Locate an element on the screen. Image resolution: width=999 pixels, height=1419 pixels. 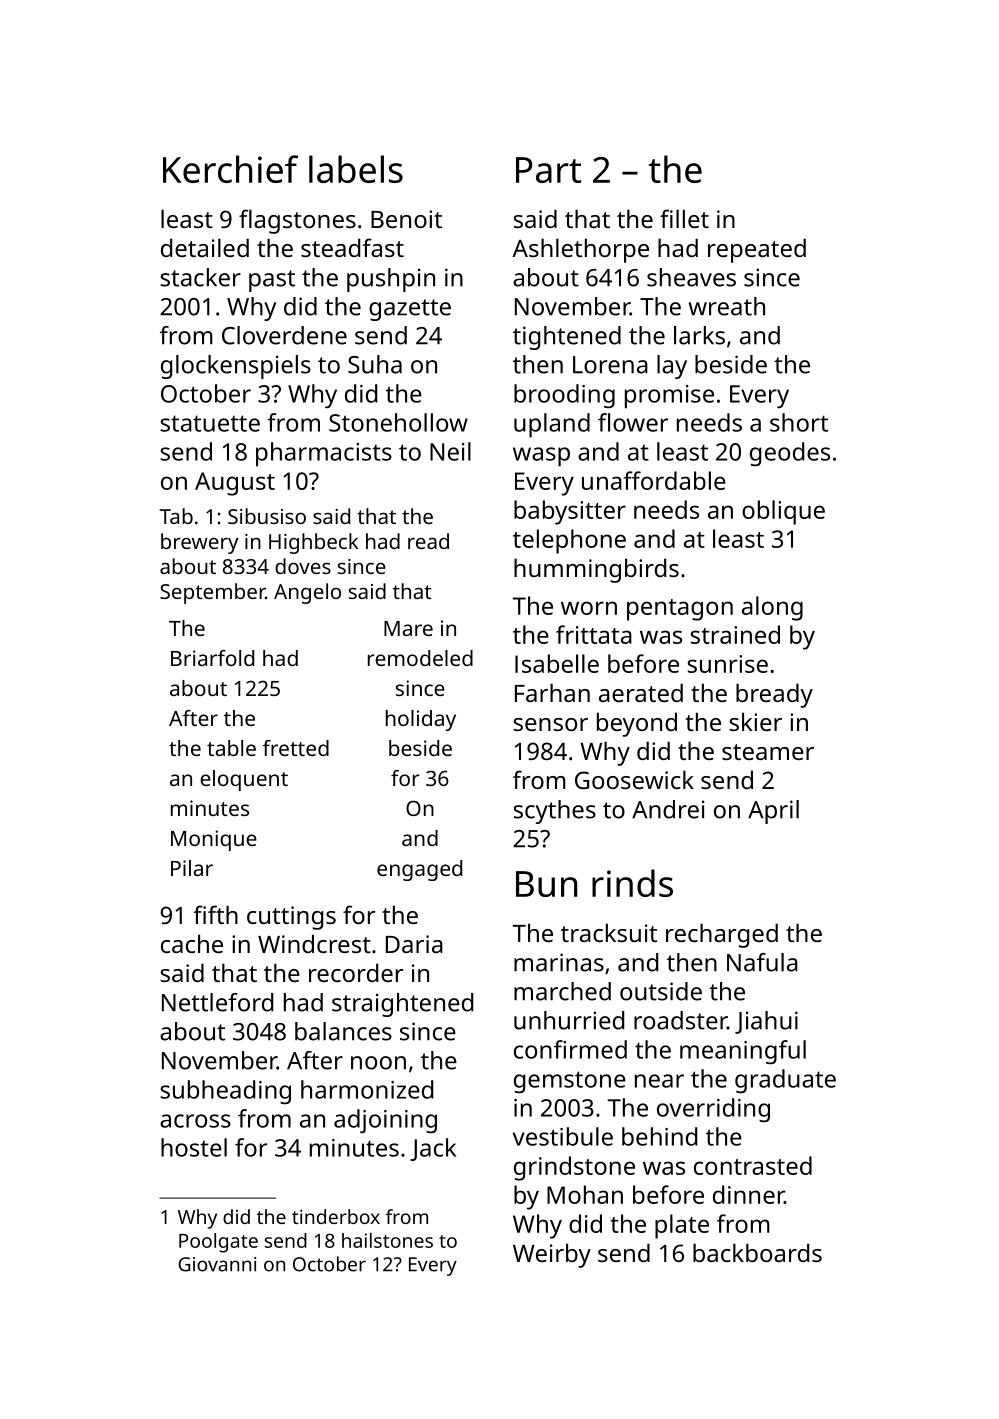
pentagon is located at coordinates (680, 610).
